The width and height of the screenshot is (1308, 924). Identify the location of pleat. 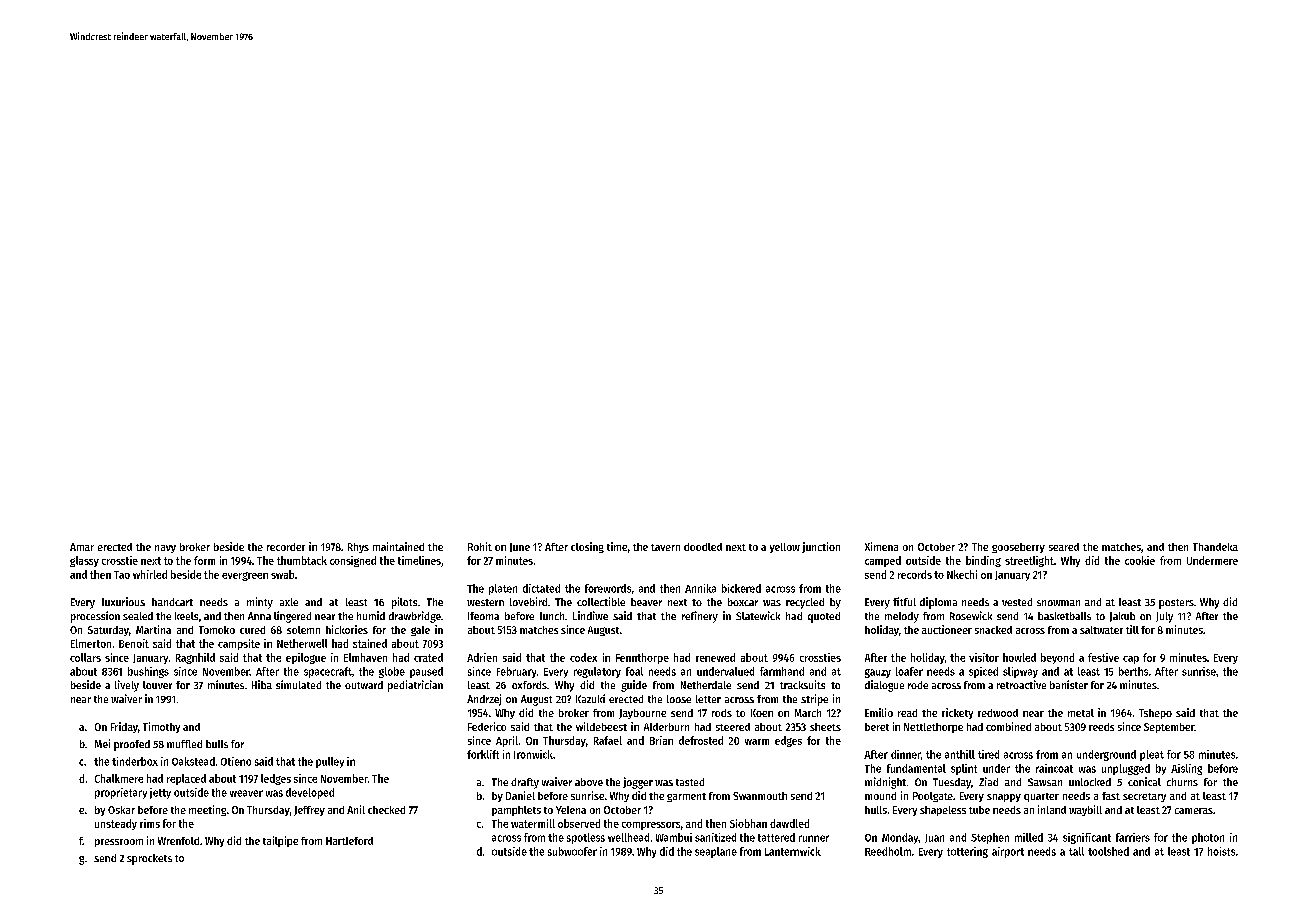
(1152, 755).
